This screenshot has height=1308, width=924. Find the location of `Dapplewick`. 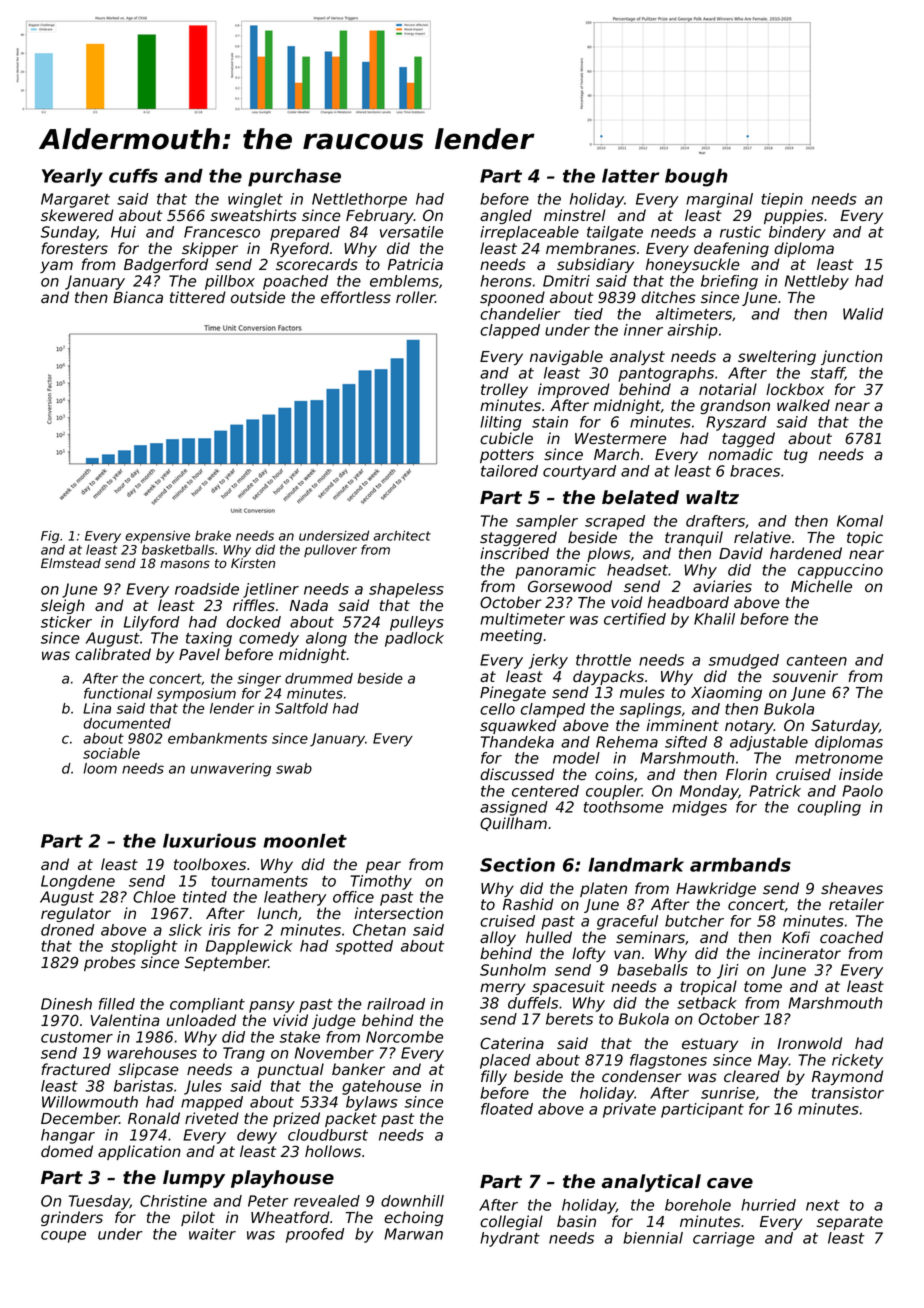

Dapplewick is located at coordinates (249, 947).
